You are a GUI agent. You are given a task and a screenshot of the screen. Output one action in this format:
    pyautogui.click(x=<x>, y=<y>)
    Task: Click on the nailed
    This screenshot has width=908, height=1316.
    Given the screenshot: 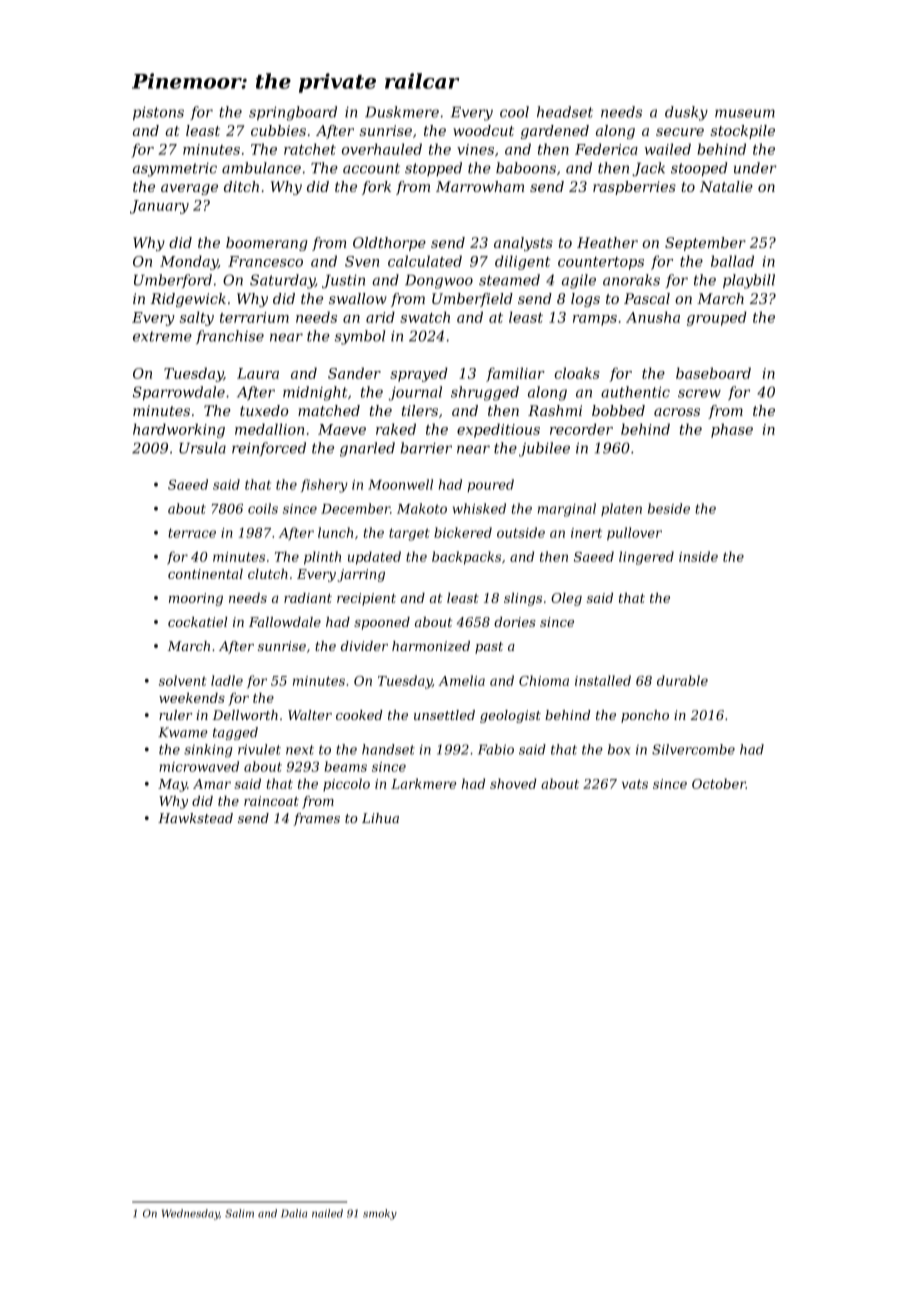 What is the action you would take?
    pyautogui.click(x=327, y=1213)
